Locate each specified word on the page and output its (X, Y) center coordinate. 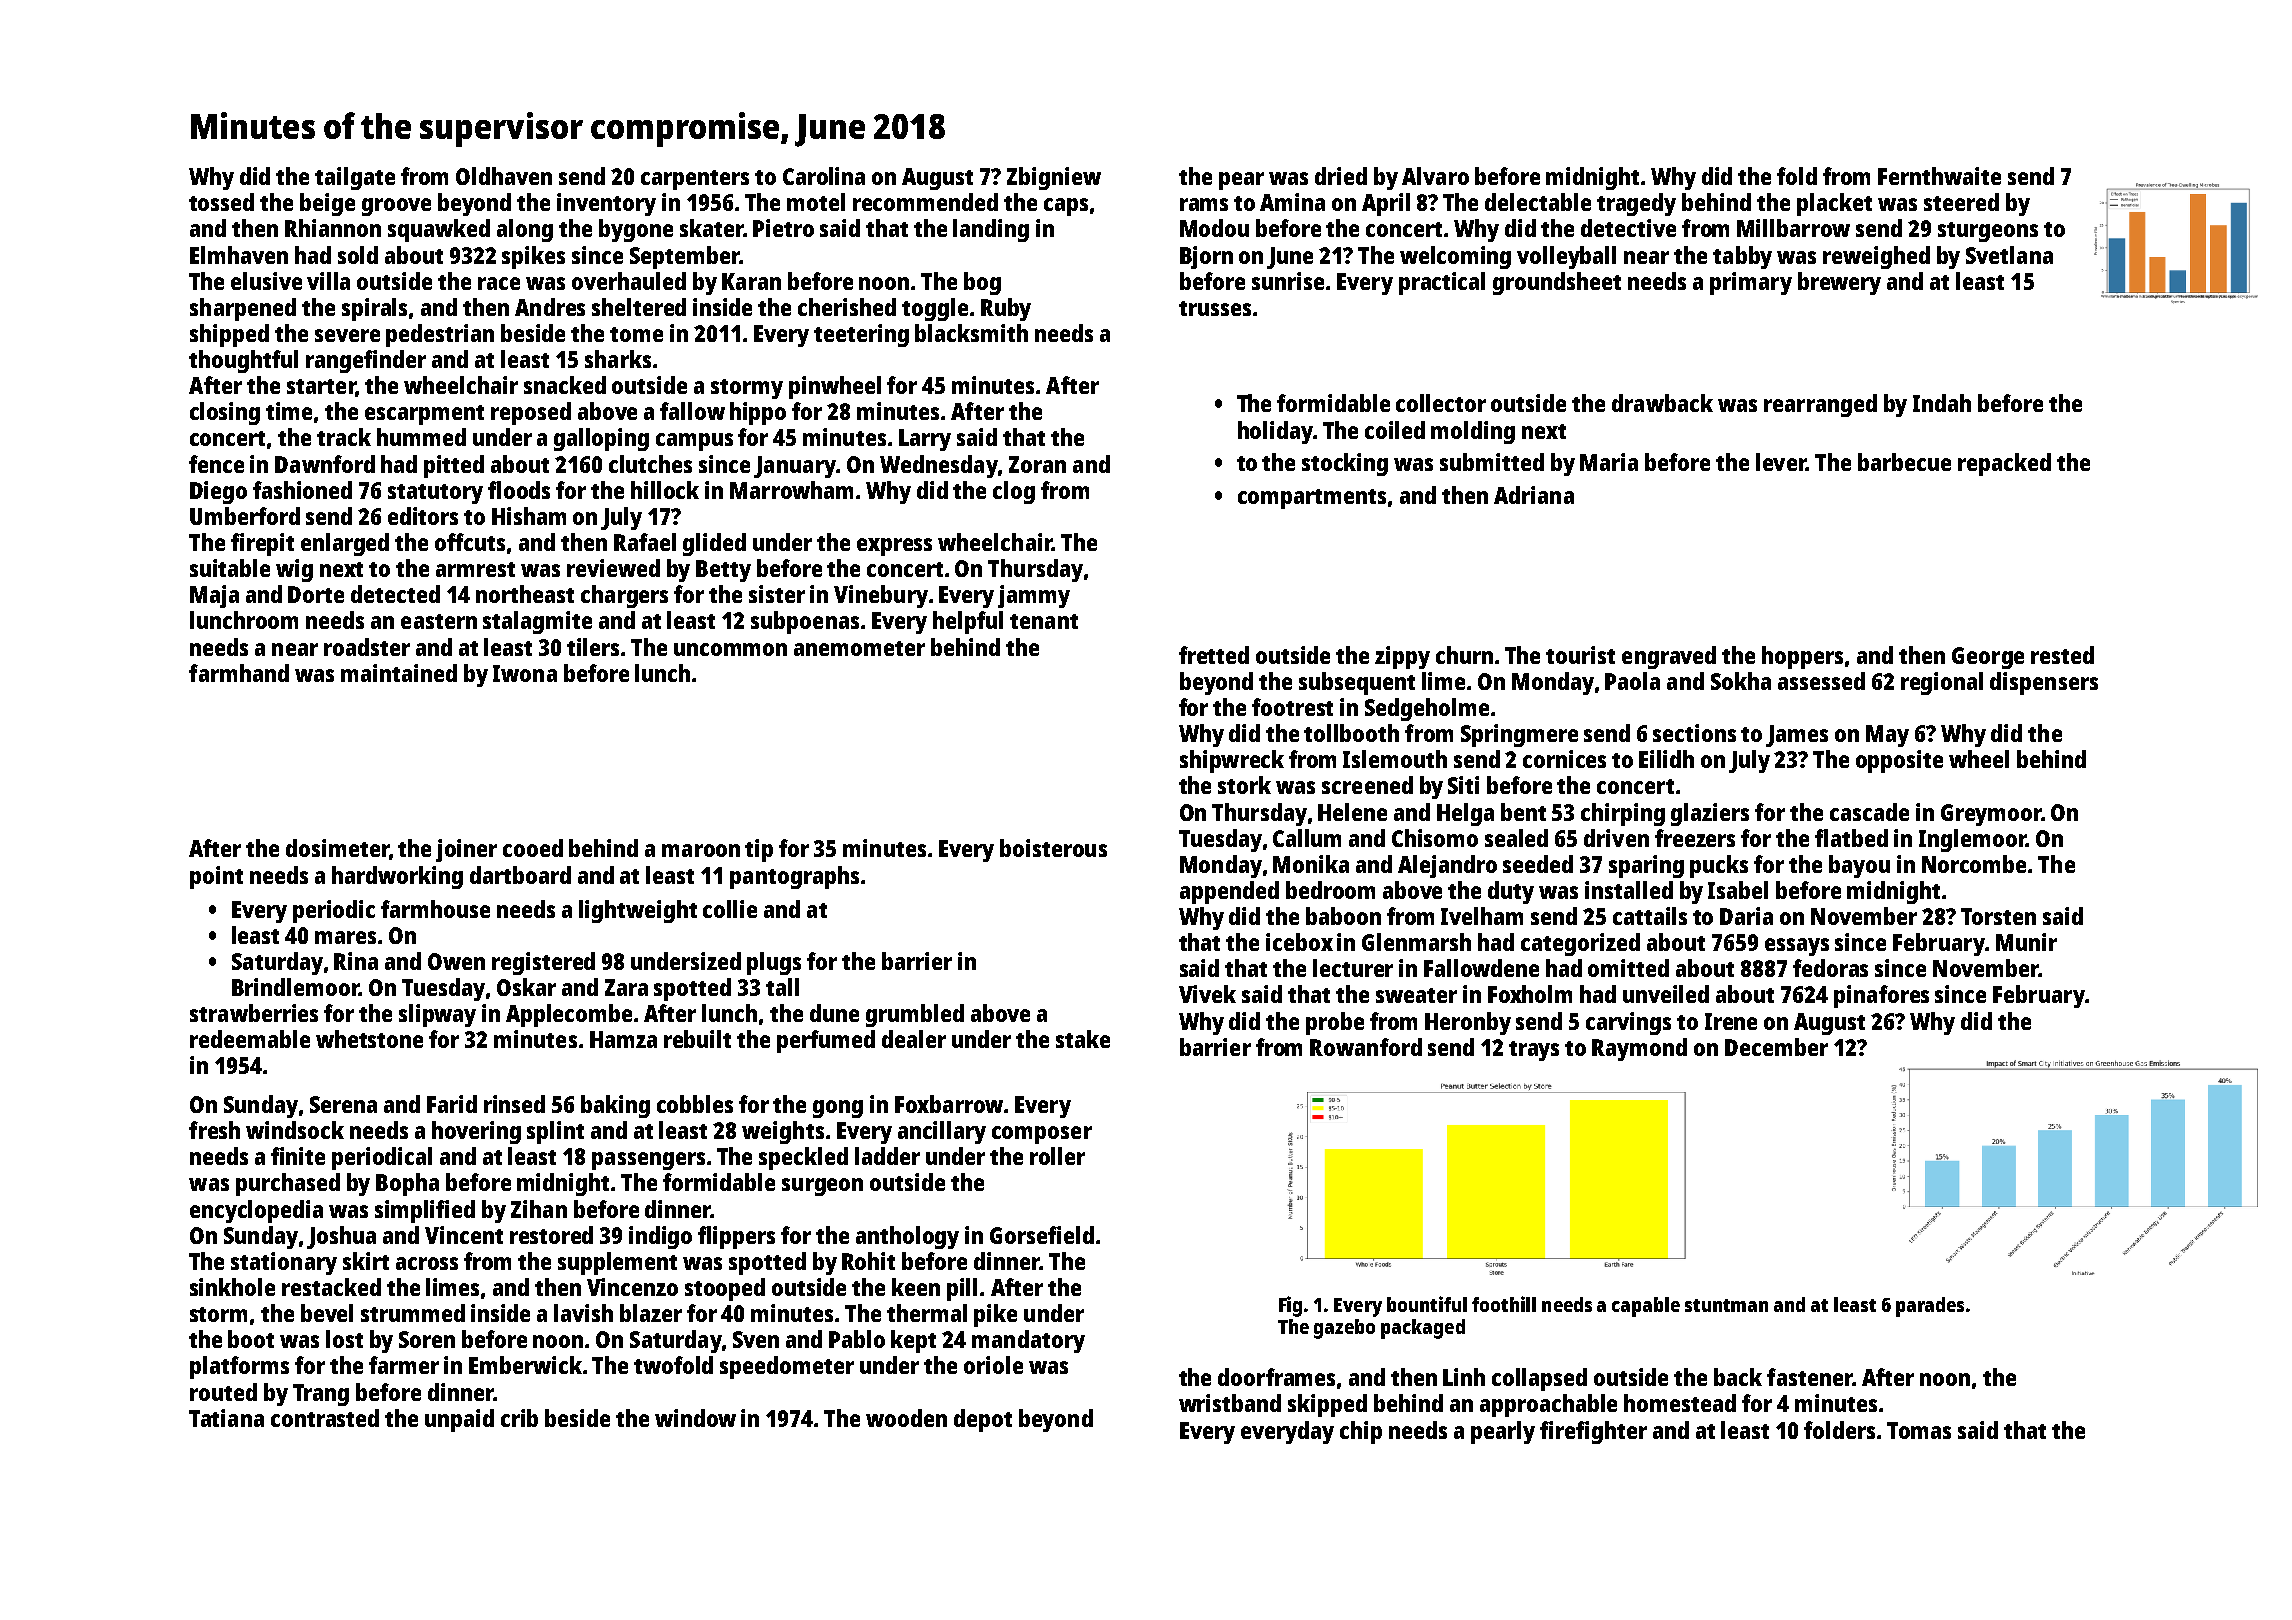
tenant (1044, 621)
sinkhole (232, 1287)
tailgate (355, 178)
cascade (1869, 812)
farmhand (239, 673)
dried (1341, 176)
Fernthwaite (1939, 176)
